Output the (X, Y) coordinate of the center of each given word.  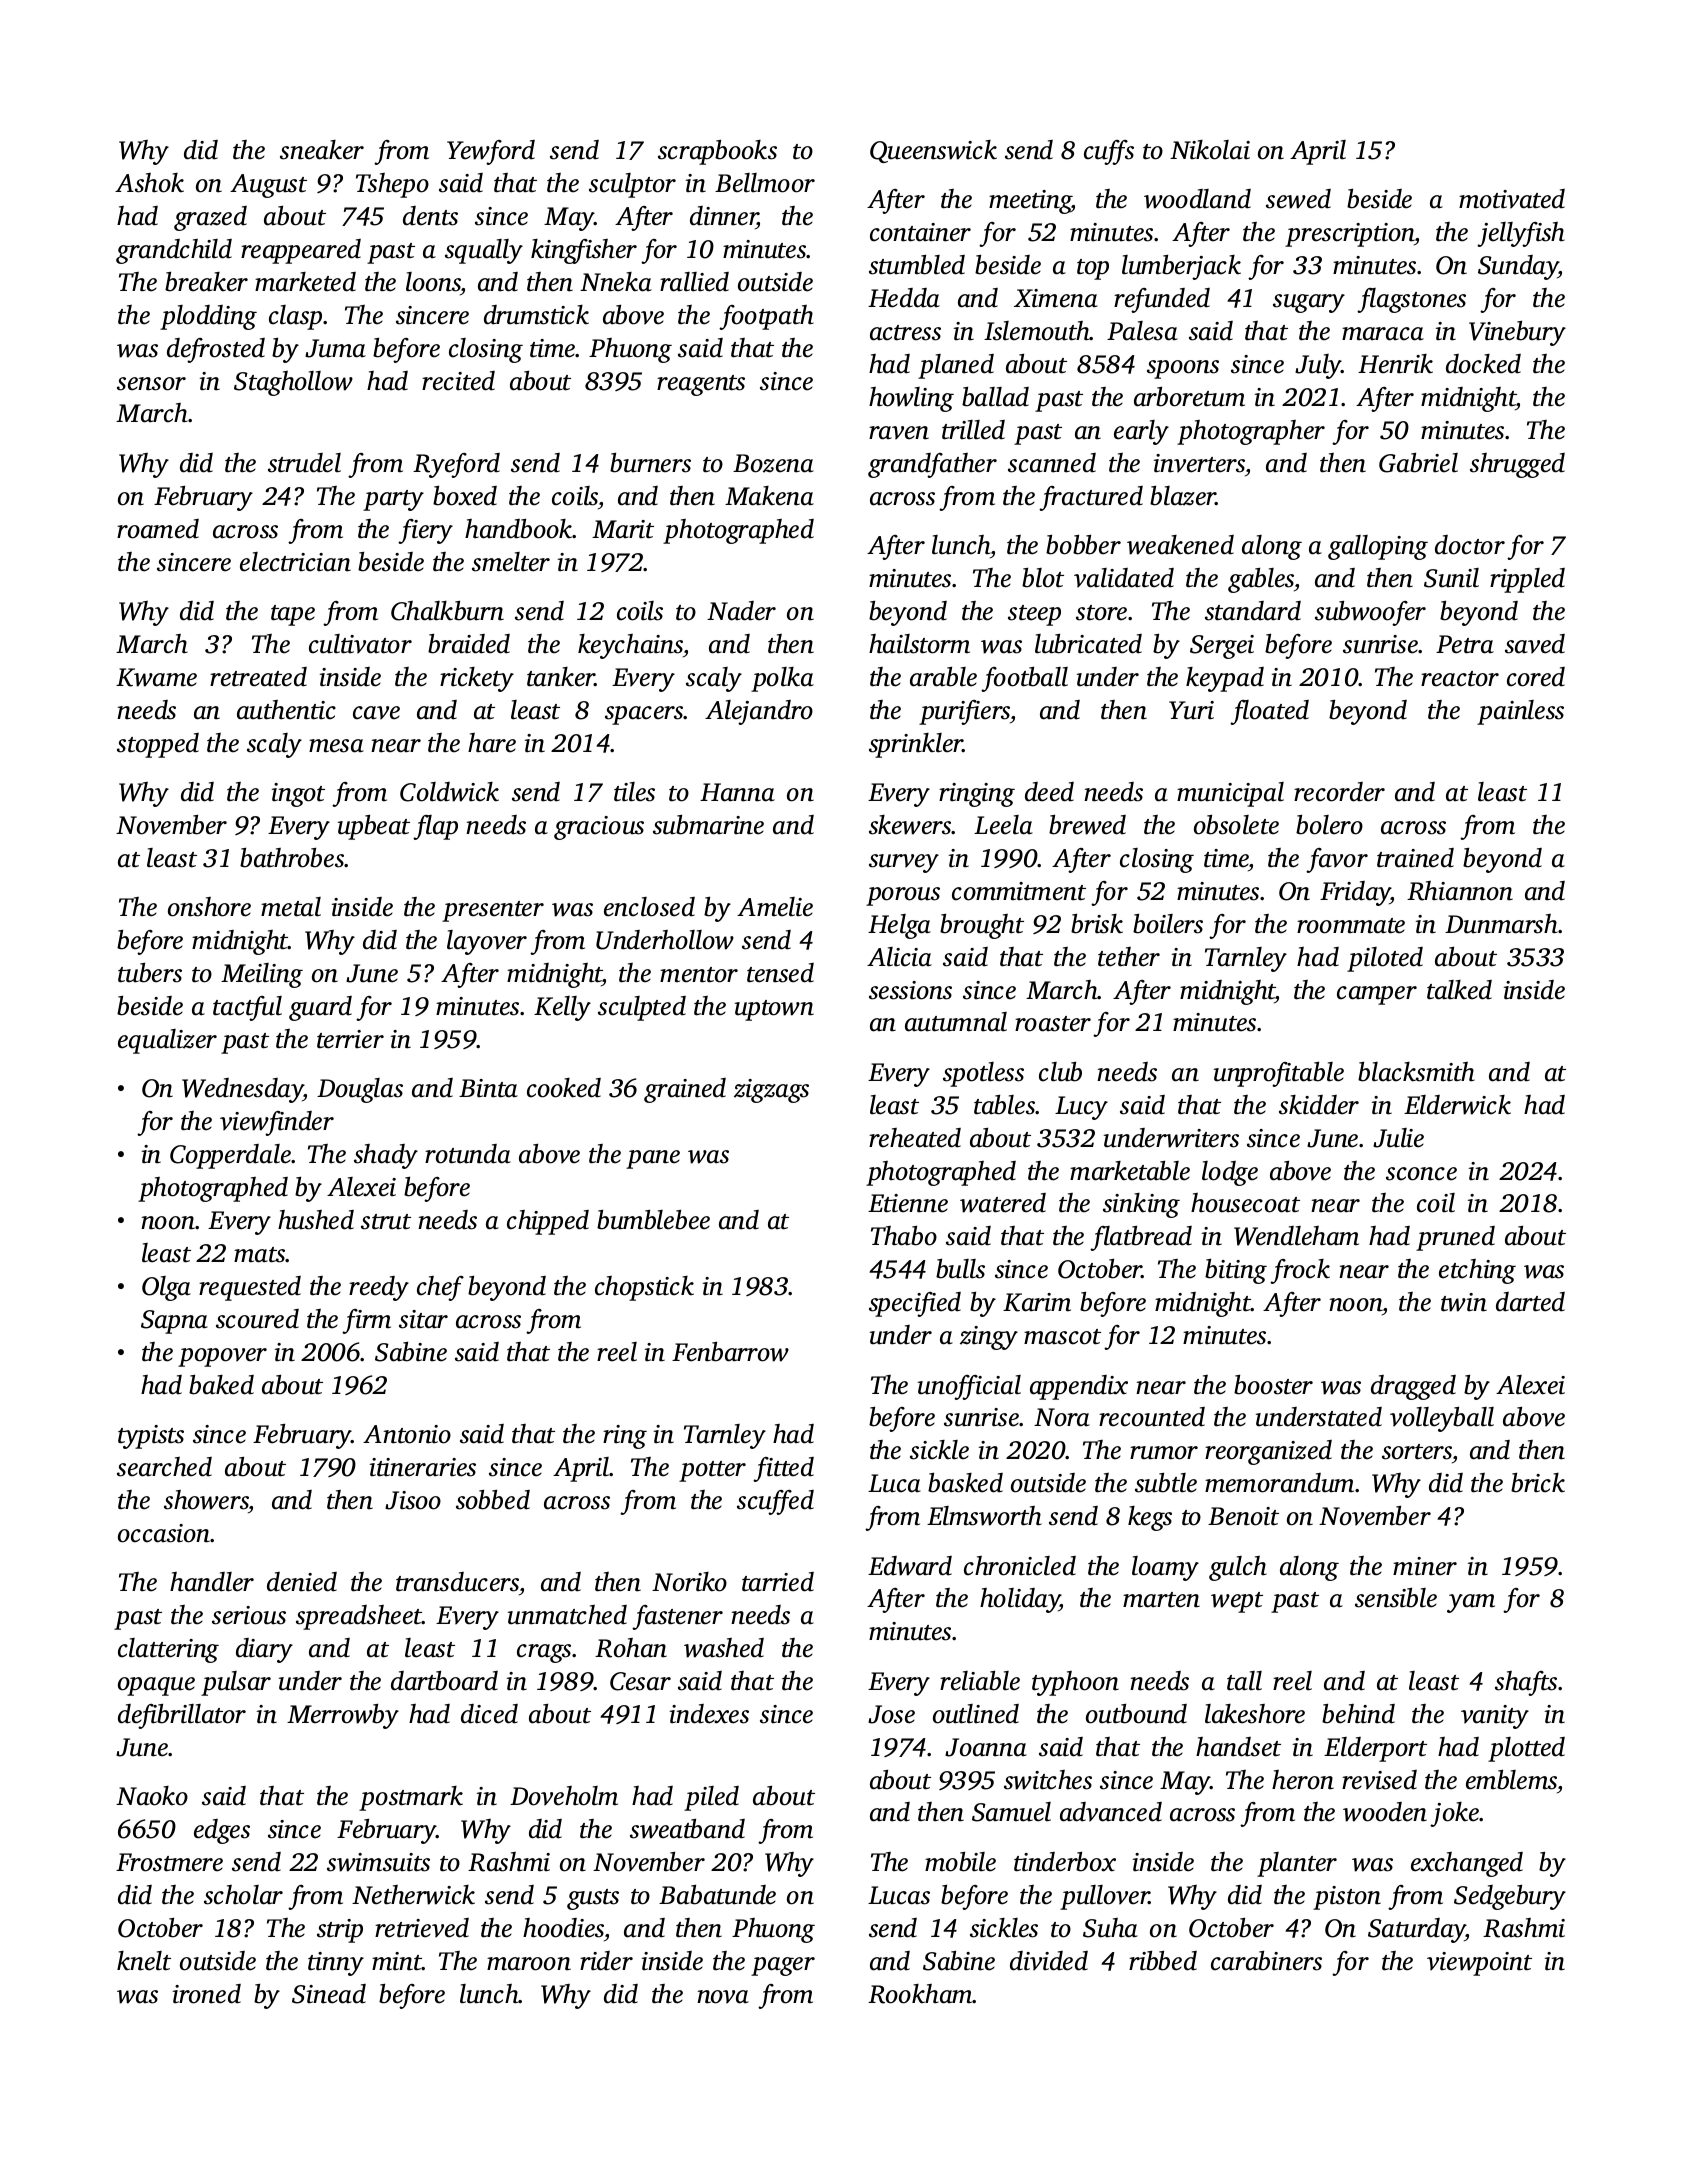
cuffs (1109, 152)
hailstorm (919, 644)
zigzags (771, 1091)
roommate (1351, 926)
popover (222, 1357)
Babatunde (717, 1895)
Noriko (689, 1582)
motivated (1512, 199)
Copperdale (230, 1156)
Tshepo (392, 185)
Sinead (329, 1994)
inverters (1199, 463)
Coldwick (449, 792)
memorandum (1279, 1483)
